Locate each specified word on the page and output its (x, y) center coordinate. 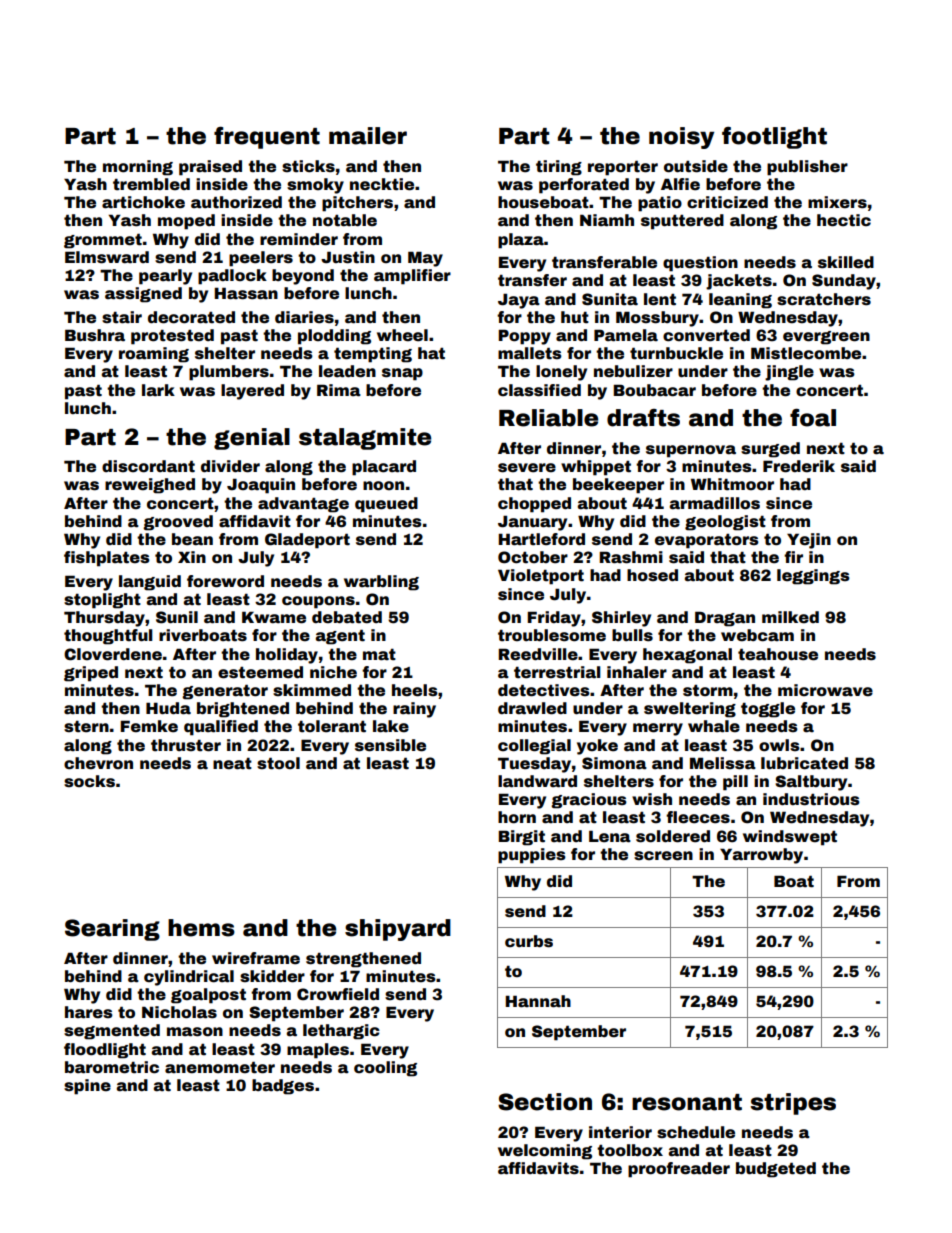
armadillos (715, 503)
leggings (813, 577)
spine (87, 1087)
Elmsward (107, 257)
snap (402, 374)
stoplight (102, 601)
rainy (414, 710)
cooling (385, 1069)
